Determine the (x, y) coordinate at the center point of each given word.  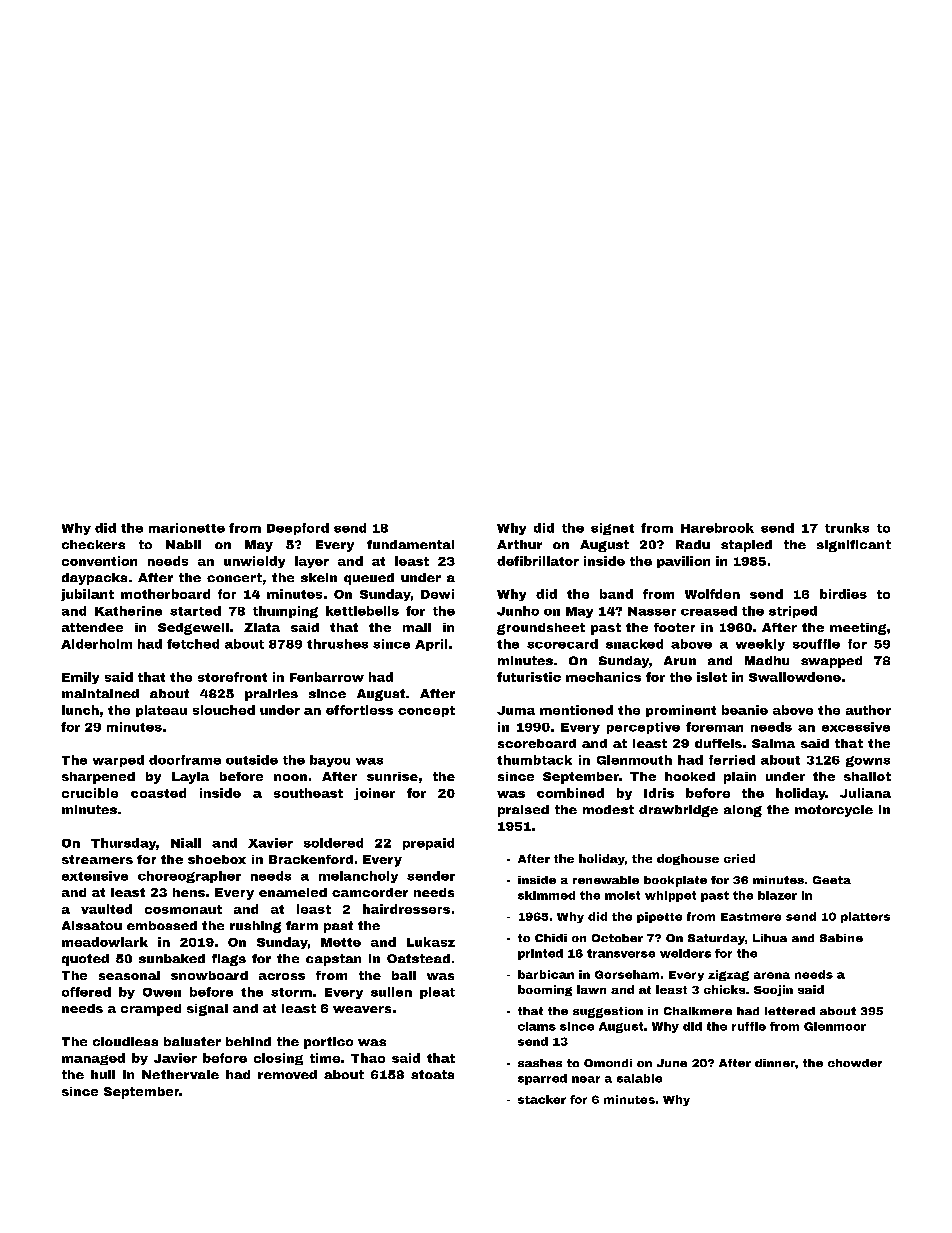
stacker (542, 1099)
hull (103, 1074)
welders (685, 953)
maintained (100, 693)
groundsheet (541, 629)
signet (612, 529)
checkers (93, 544)
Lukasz (431, 942)
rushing (255, 927)
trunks (847, 528)
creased (709, 611)
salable (639, 1078)
